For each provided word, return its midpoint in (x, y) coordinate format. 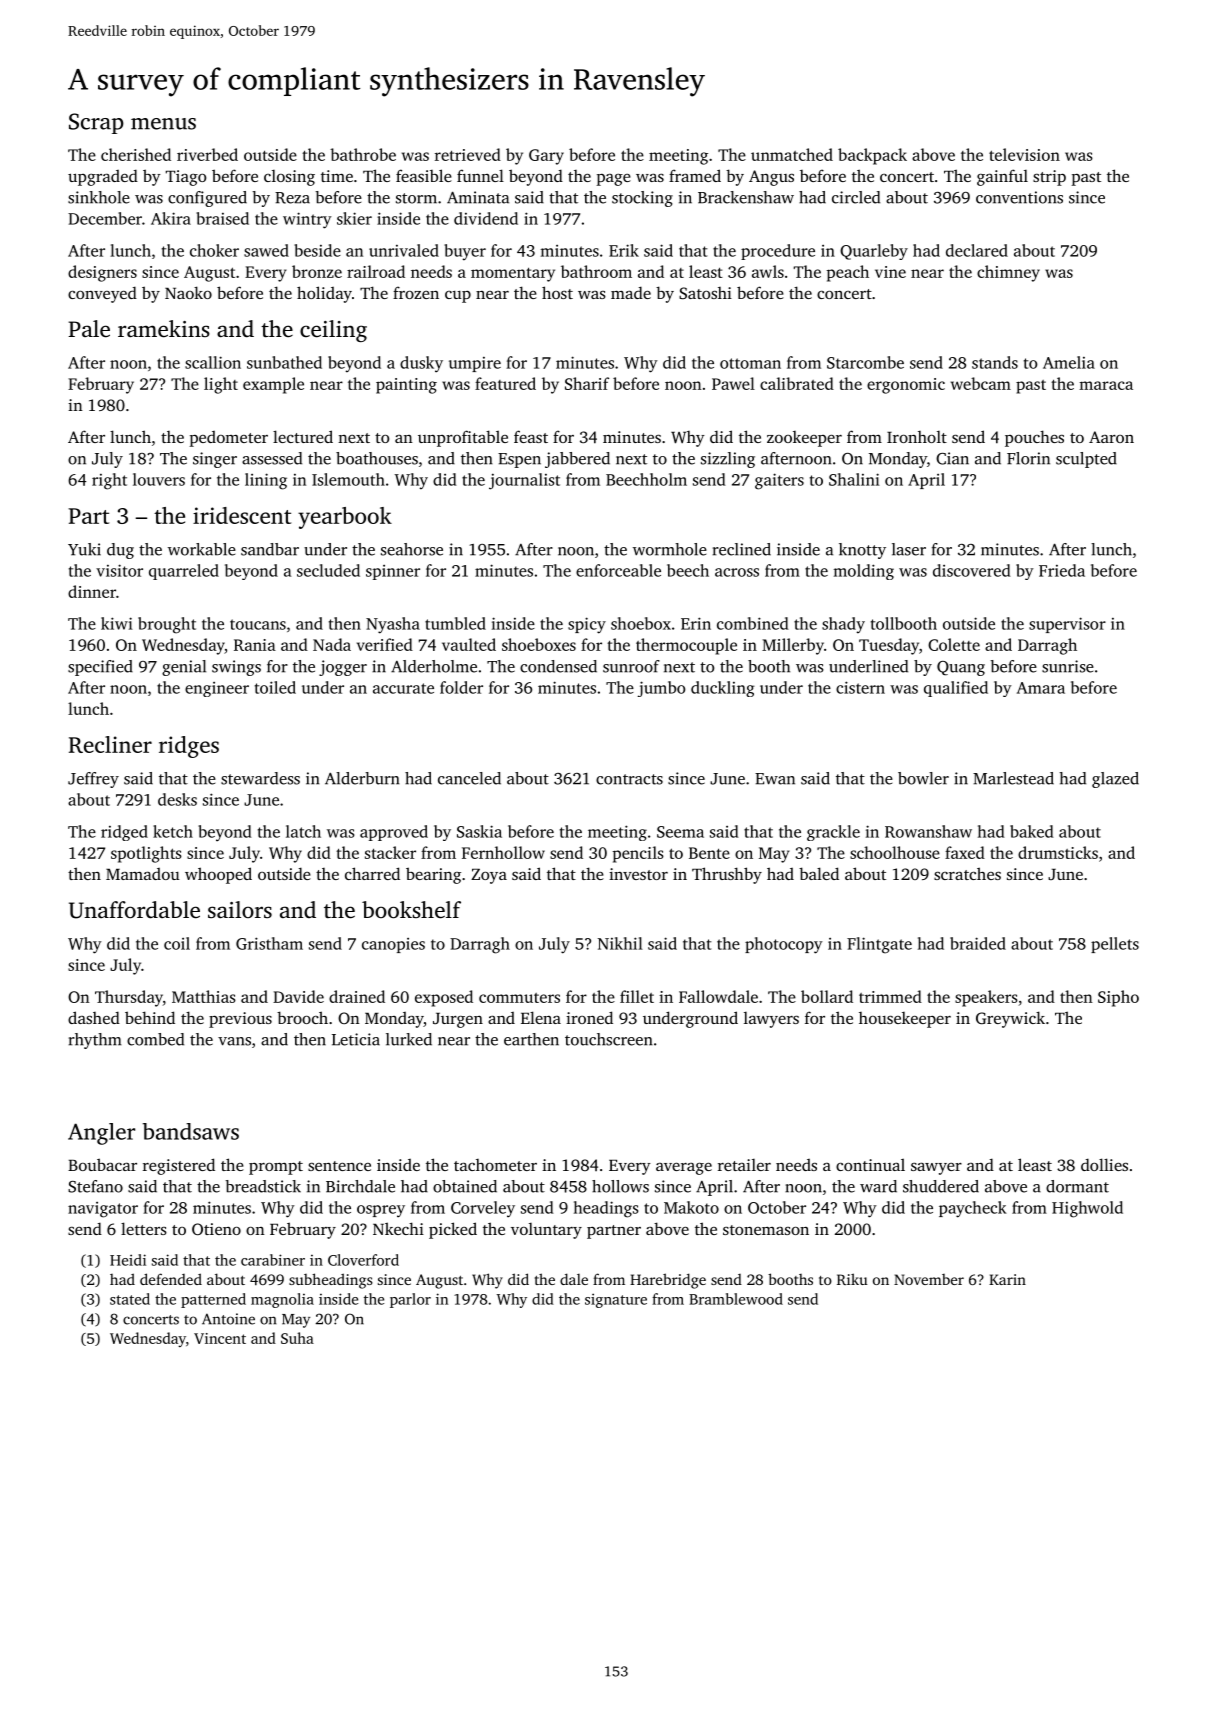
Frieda (1062, 570)
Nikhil (620, 943)
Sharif (587, 383)
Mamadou (143, 874)
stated (130, 1299)
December (105, 218)
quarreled (184, 572)
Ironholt (917, 437)
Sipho (1118, 998)
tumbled (455, 623)
